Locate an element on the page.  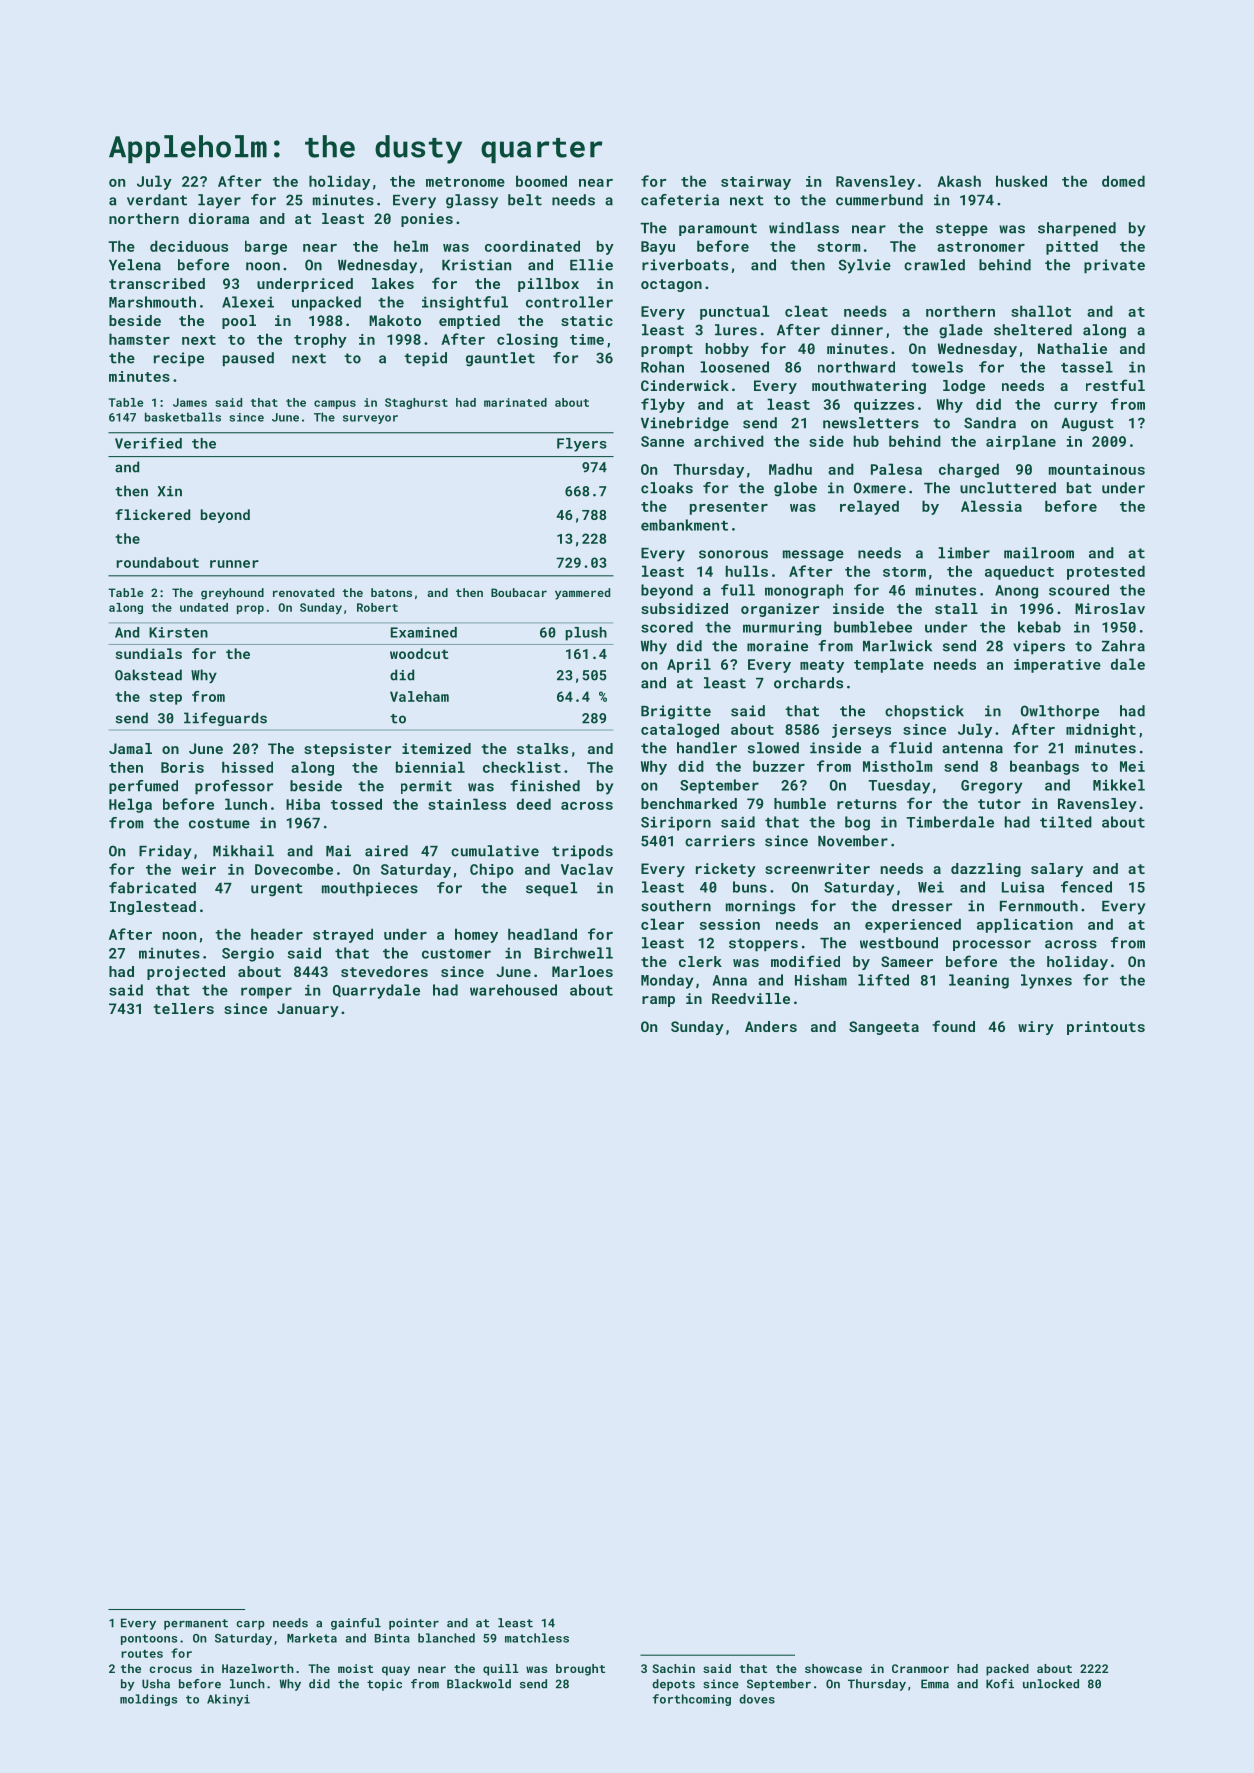
permanent is located at coordinates (196, 1624).
